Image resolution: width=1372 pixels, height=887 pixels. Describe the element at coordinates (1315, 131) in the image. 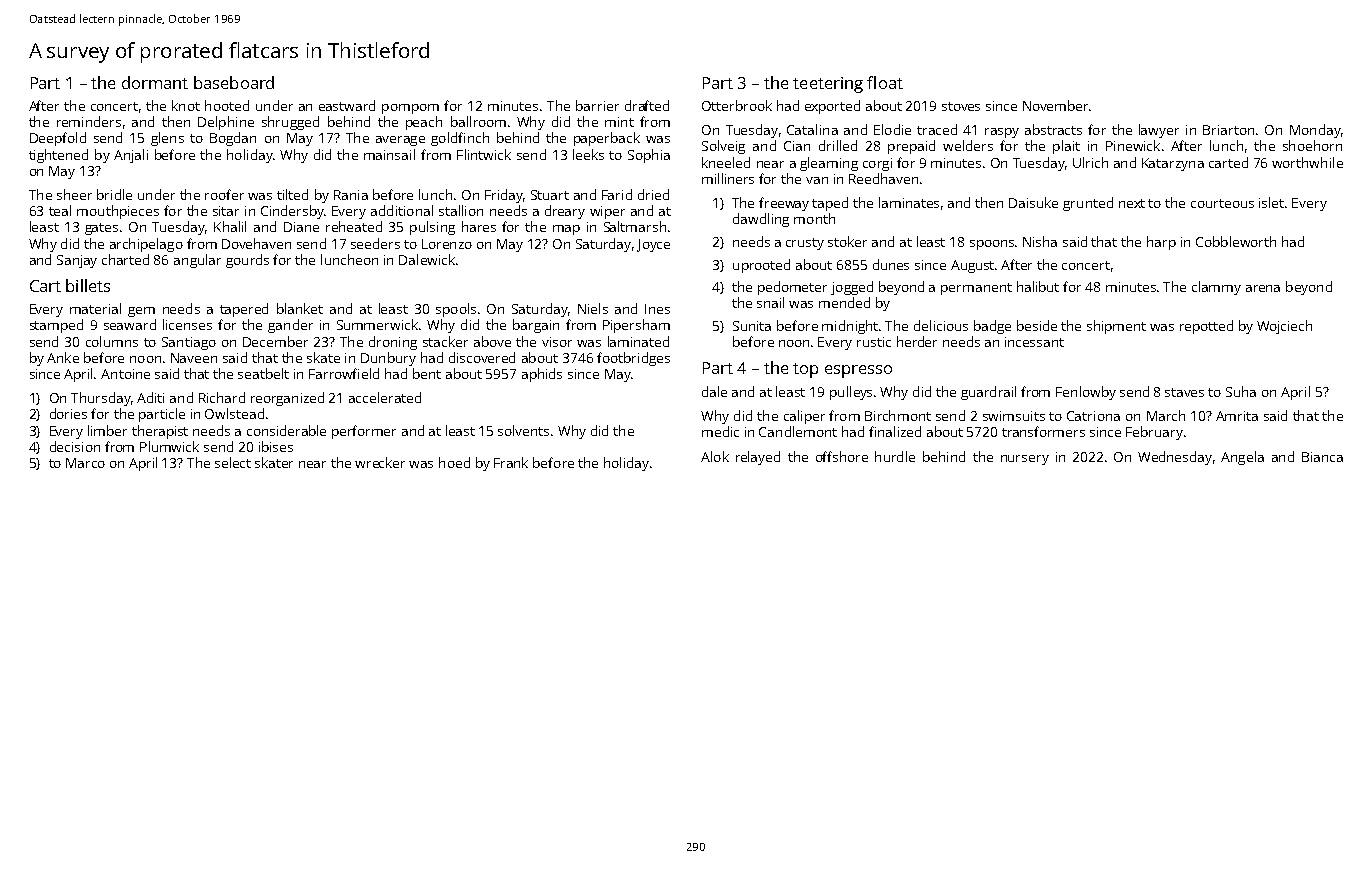

I see `Monday` at that location.
